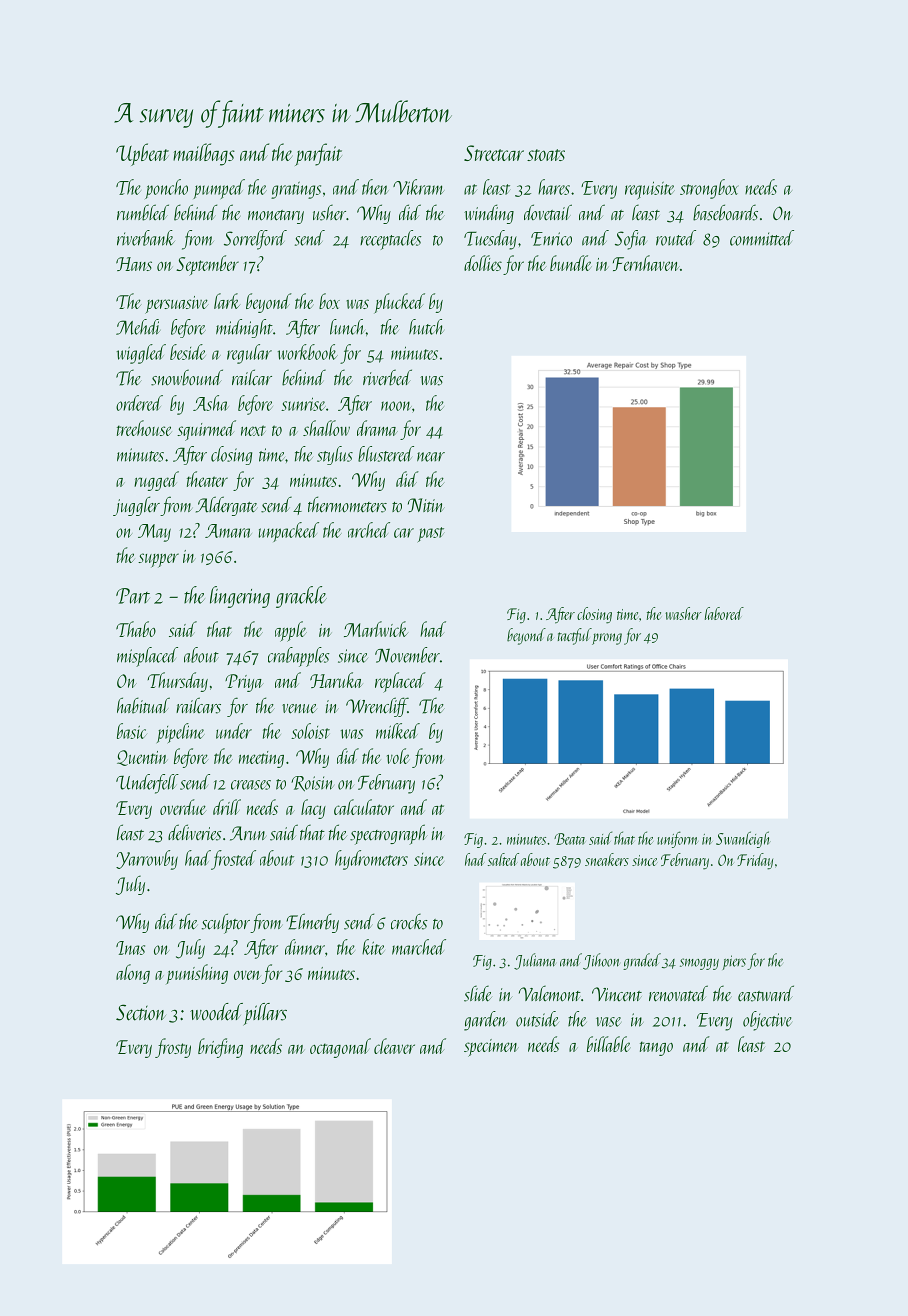  Describe the element at coordinates (142, 154) in the screenshot. I see `Upbeat` at that location.
